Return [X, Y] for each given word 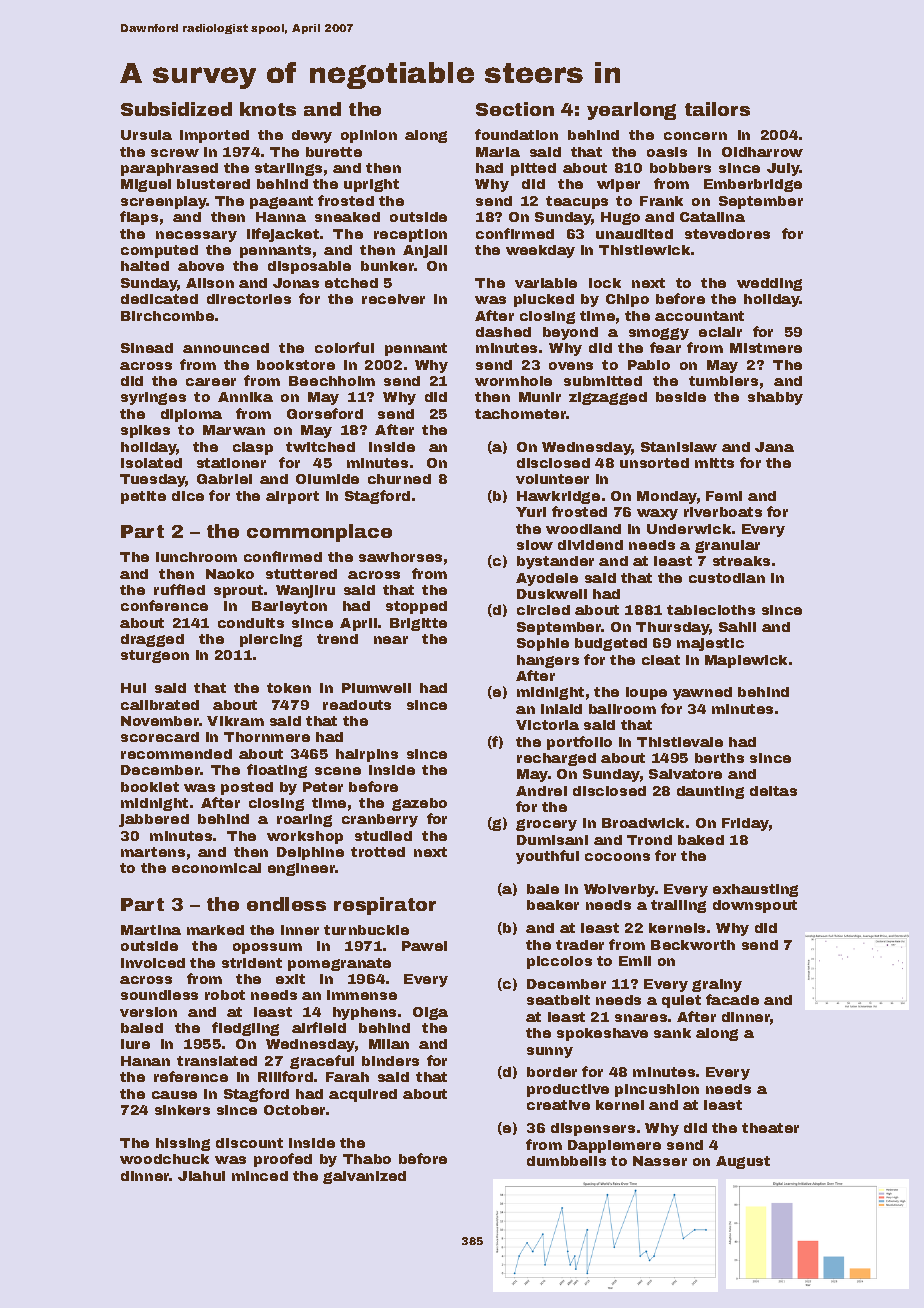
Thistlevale [680, 742]
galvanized [364, 1177]
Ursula [146, 135]
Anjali [425, 251]
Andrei [541, 791]
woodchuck [164, 1159]
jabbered [154, 820]
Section [515, 109]
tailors [717, 109]
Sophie [543, 644]
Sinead [147, 348]
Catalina [712, 217]
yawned [702, 693]
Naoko [230, 574]
